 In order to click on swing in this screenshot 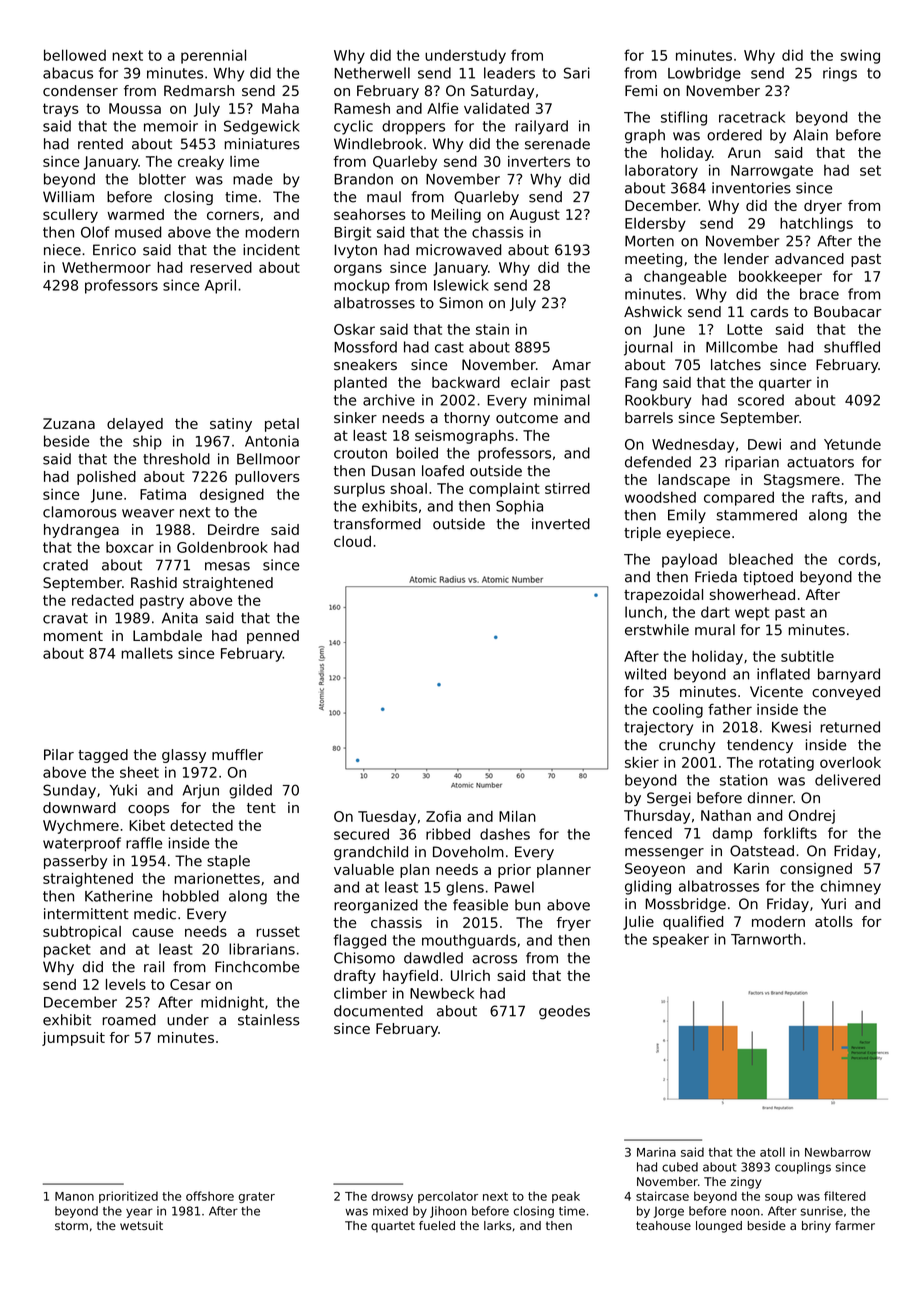, I will do `click(860, 56)`.
